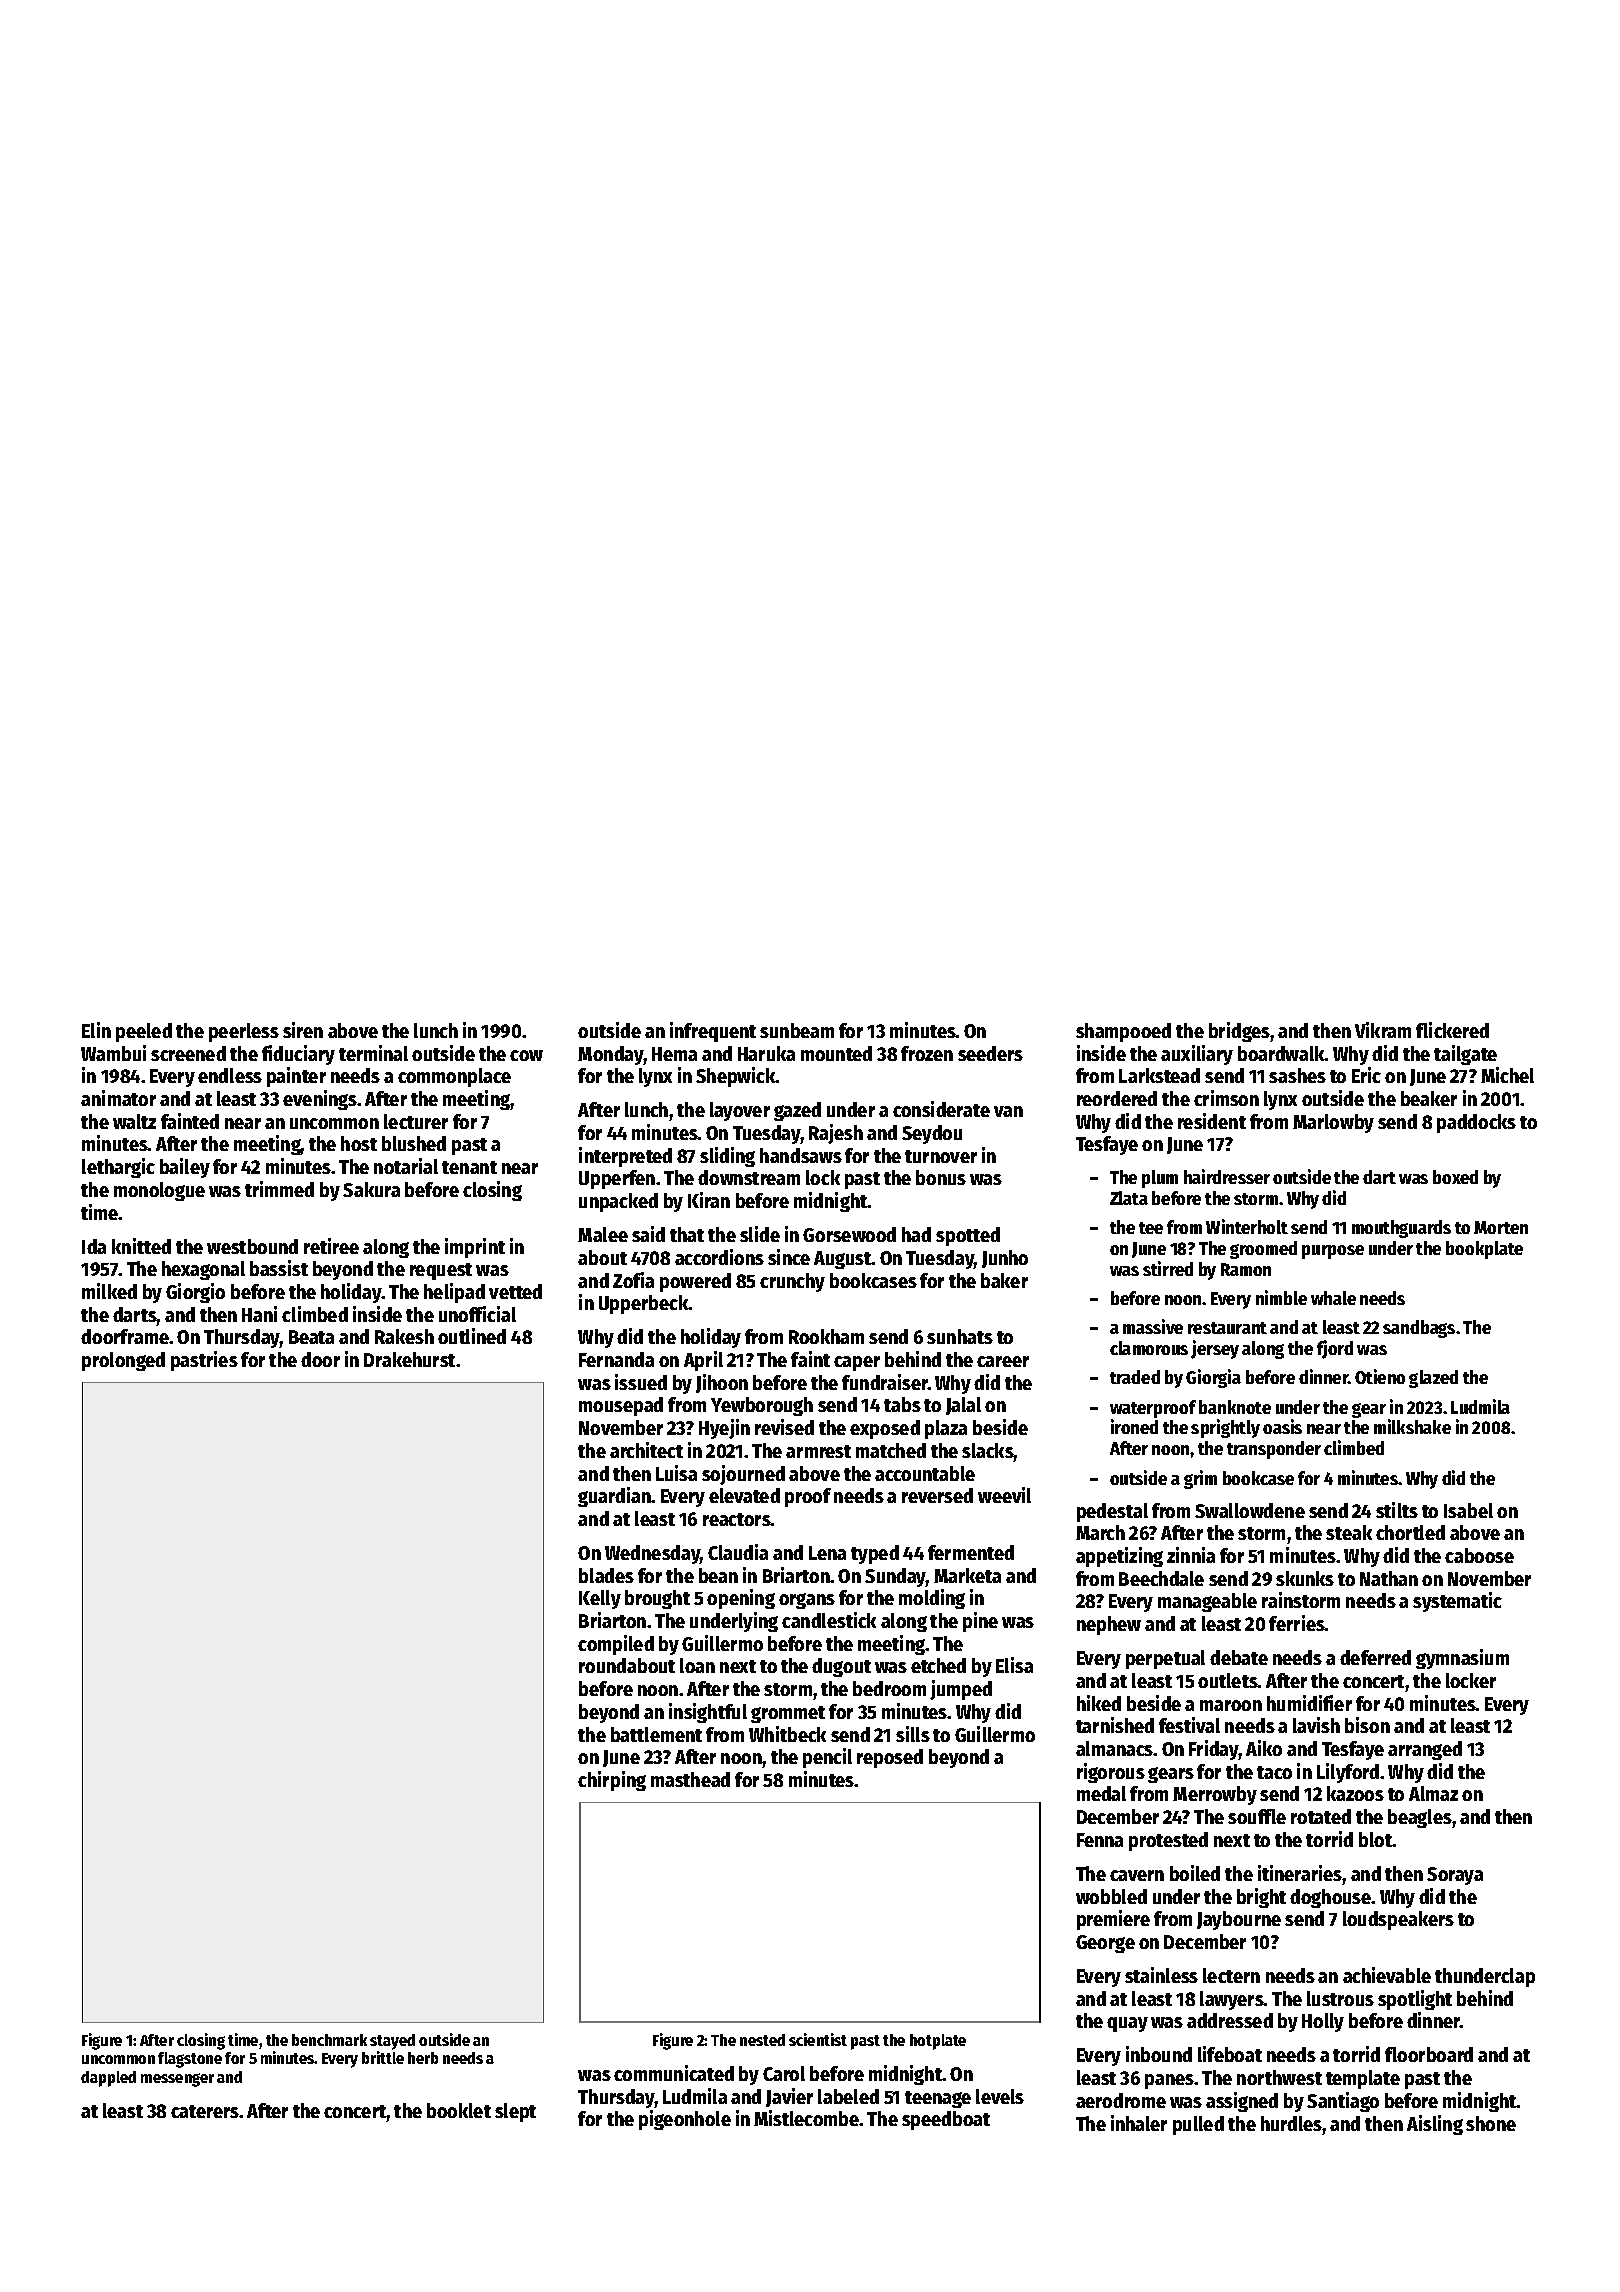  I want to click on animator, so click(118, 1098).
